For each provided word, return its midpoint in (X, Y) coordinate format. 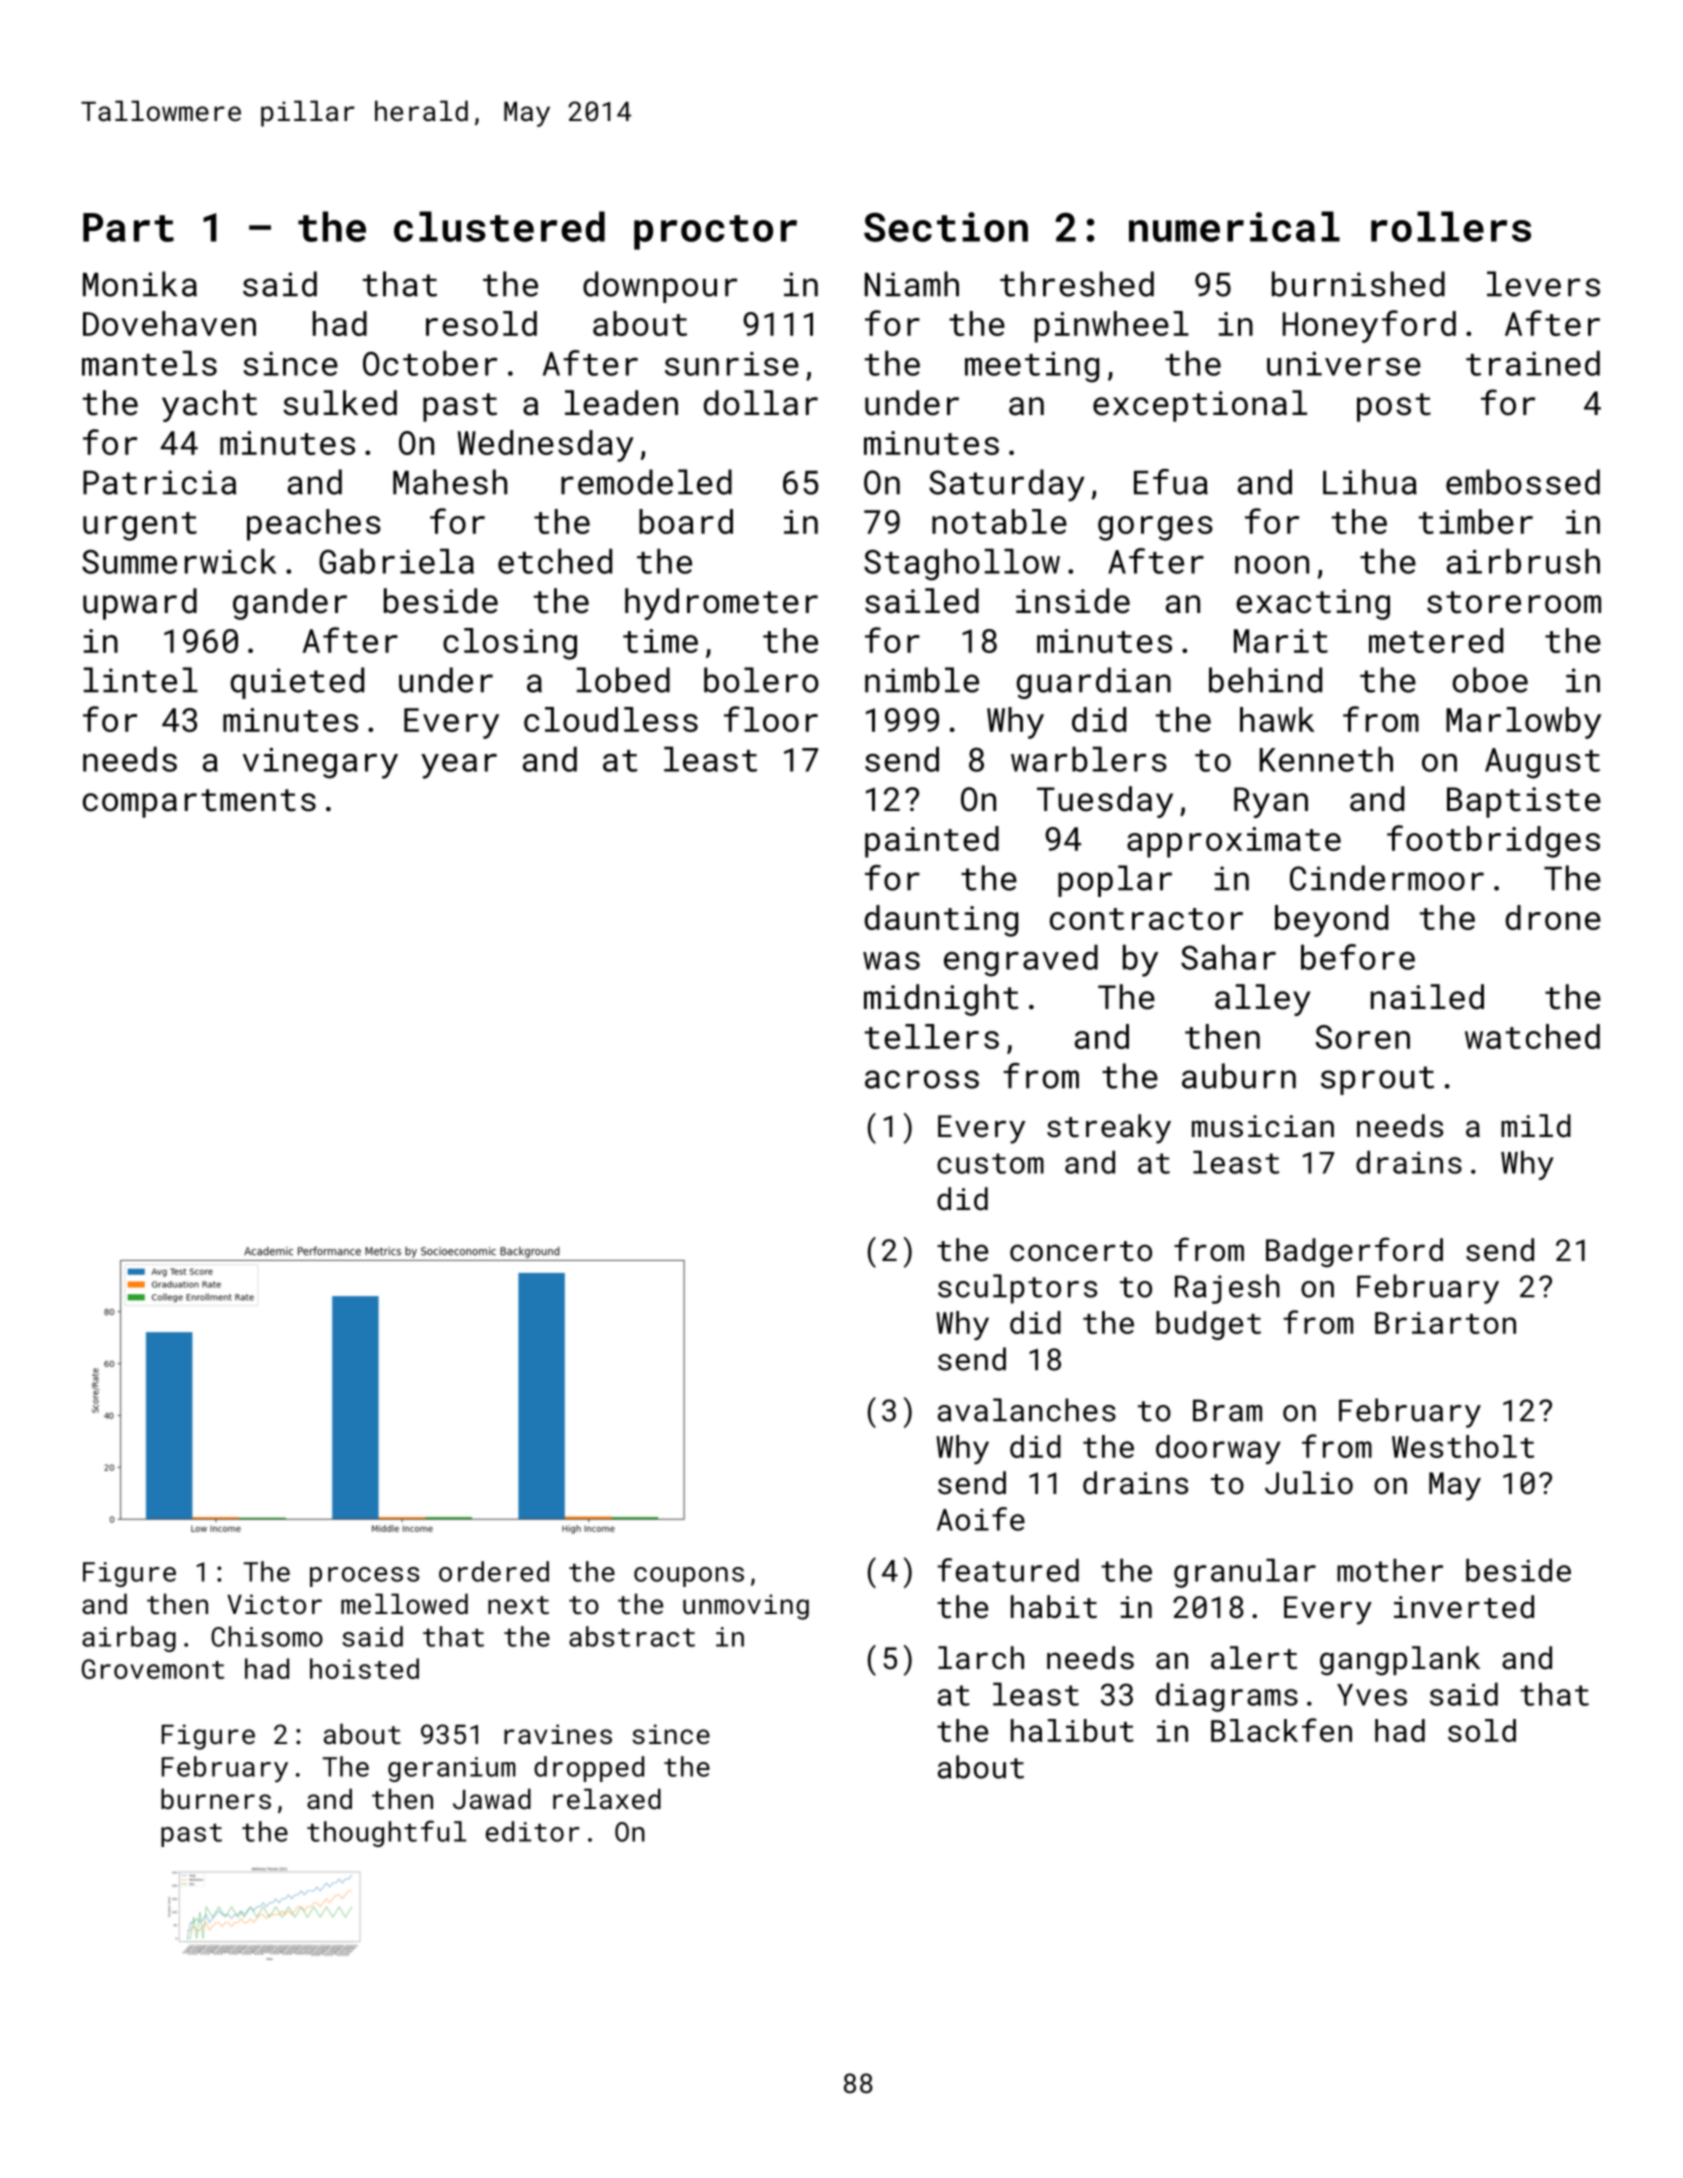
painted (932, 842)
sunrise (732, 364)
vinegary (320, 763)
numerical (1234, 226)
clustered (499, 226)
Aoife (981, 1519)
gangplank (1400, 1661)
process (364, 1577)
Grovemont (153, 1669)
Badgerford (1354, 1252)
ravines (558, 1734)
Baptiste (1524, 802)
